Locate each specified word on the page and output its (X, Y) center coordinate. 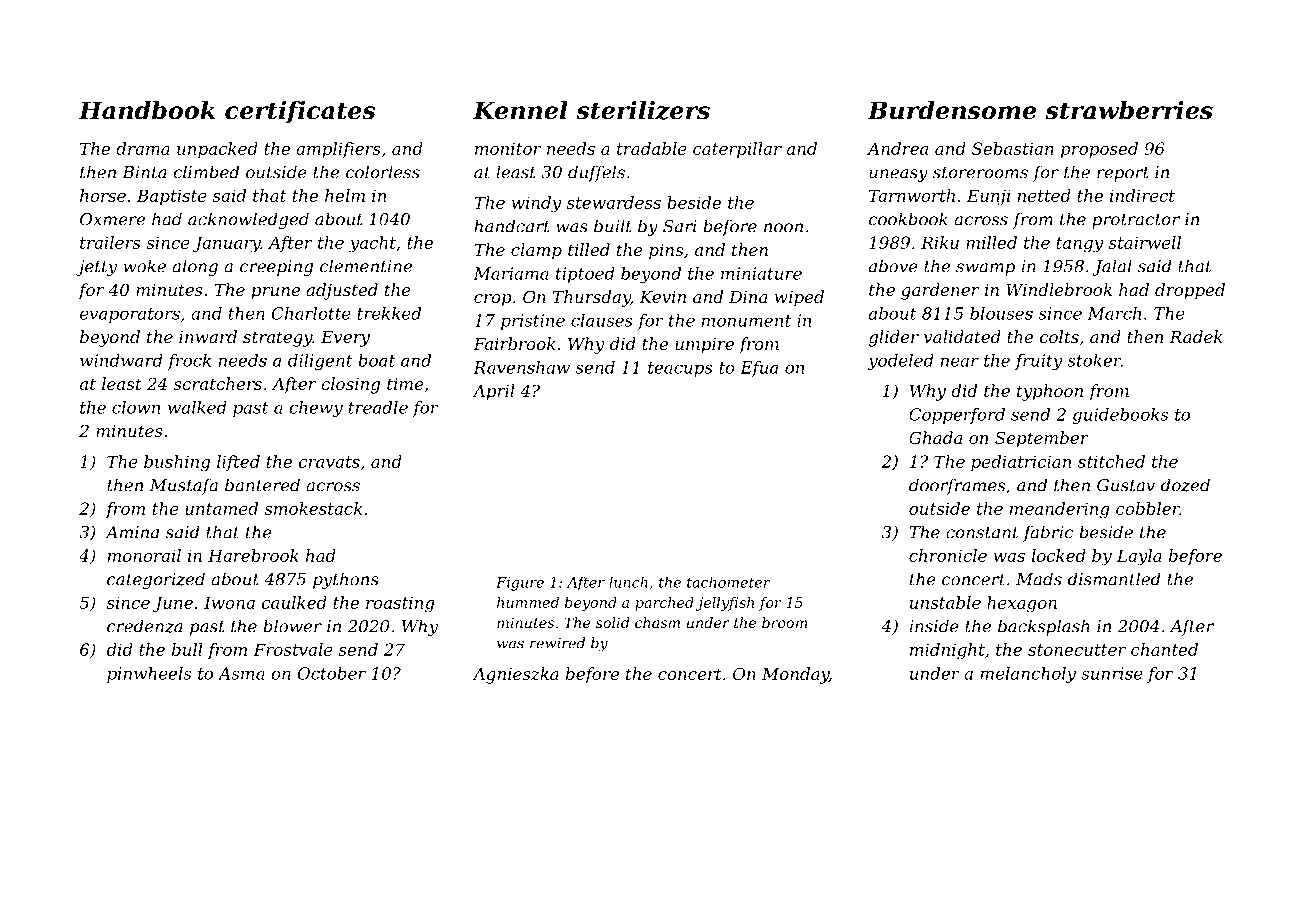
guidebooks (1120, 416)
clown (136, 407)
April (493, 392)
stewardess (614, 202)
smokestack (313, 508)
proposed (1099, 150)
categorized (156, 580)
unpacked (217, 150)
